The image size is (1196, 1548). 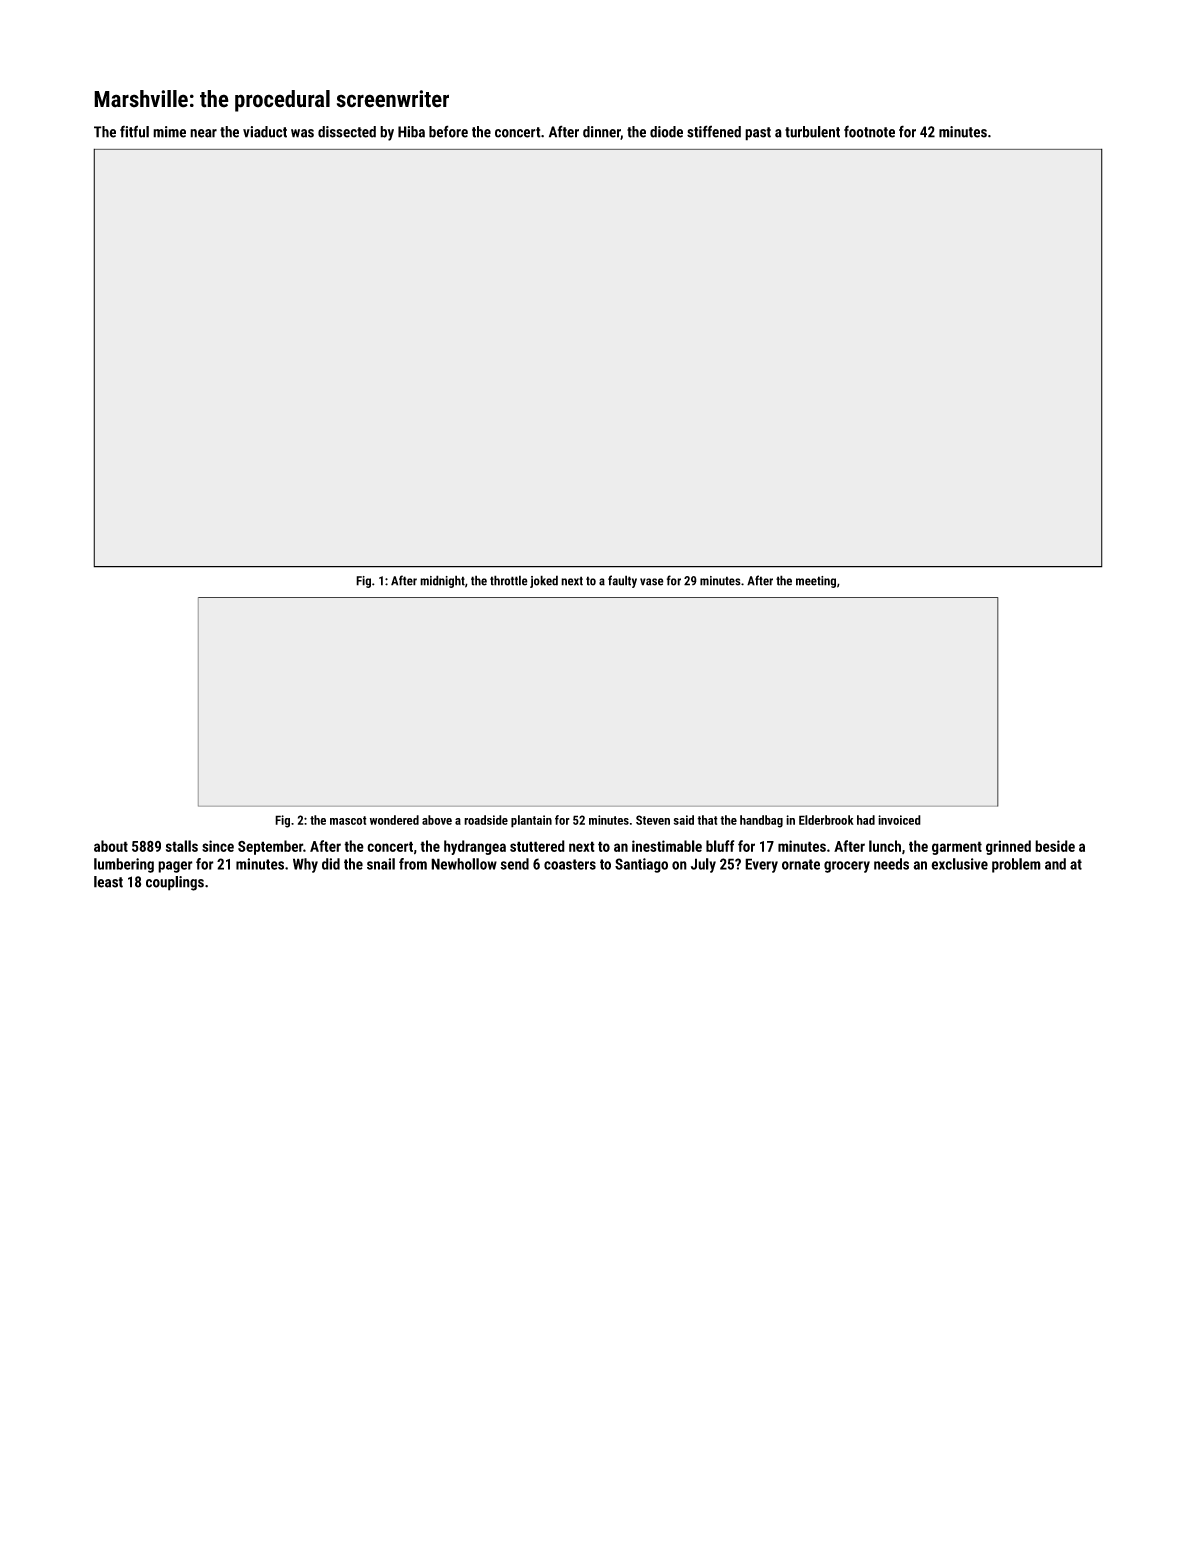 I want to click on stiffened, so click(x=714, y=131).
